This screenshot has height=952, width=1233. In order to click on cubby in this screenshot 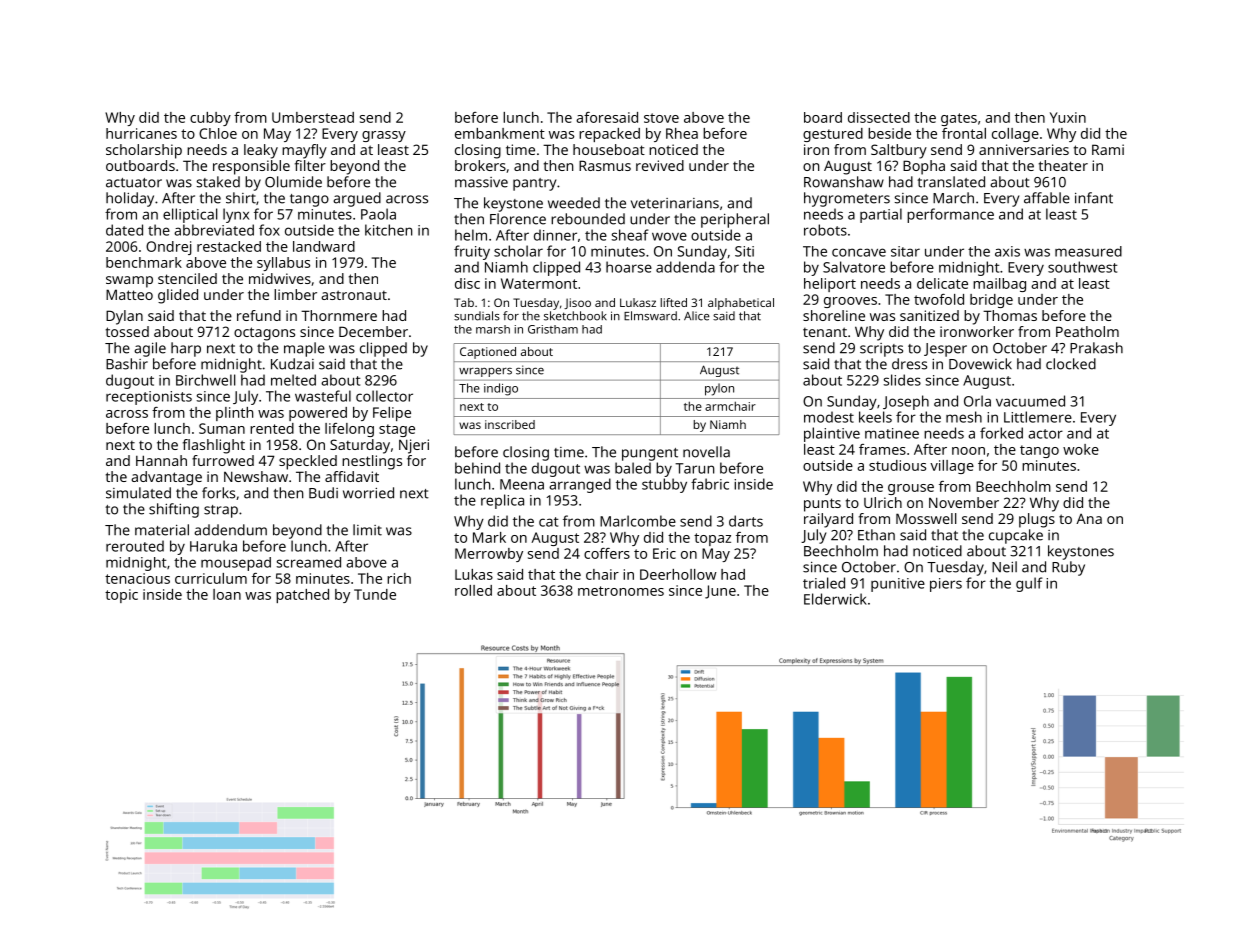, I will do `click(210, 119)`.
